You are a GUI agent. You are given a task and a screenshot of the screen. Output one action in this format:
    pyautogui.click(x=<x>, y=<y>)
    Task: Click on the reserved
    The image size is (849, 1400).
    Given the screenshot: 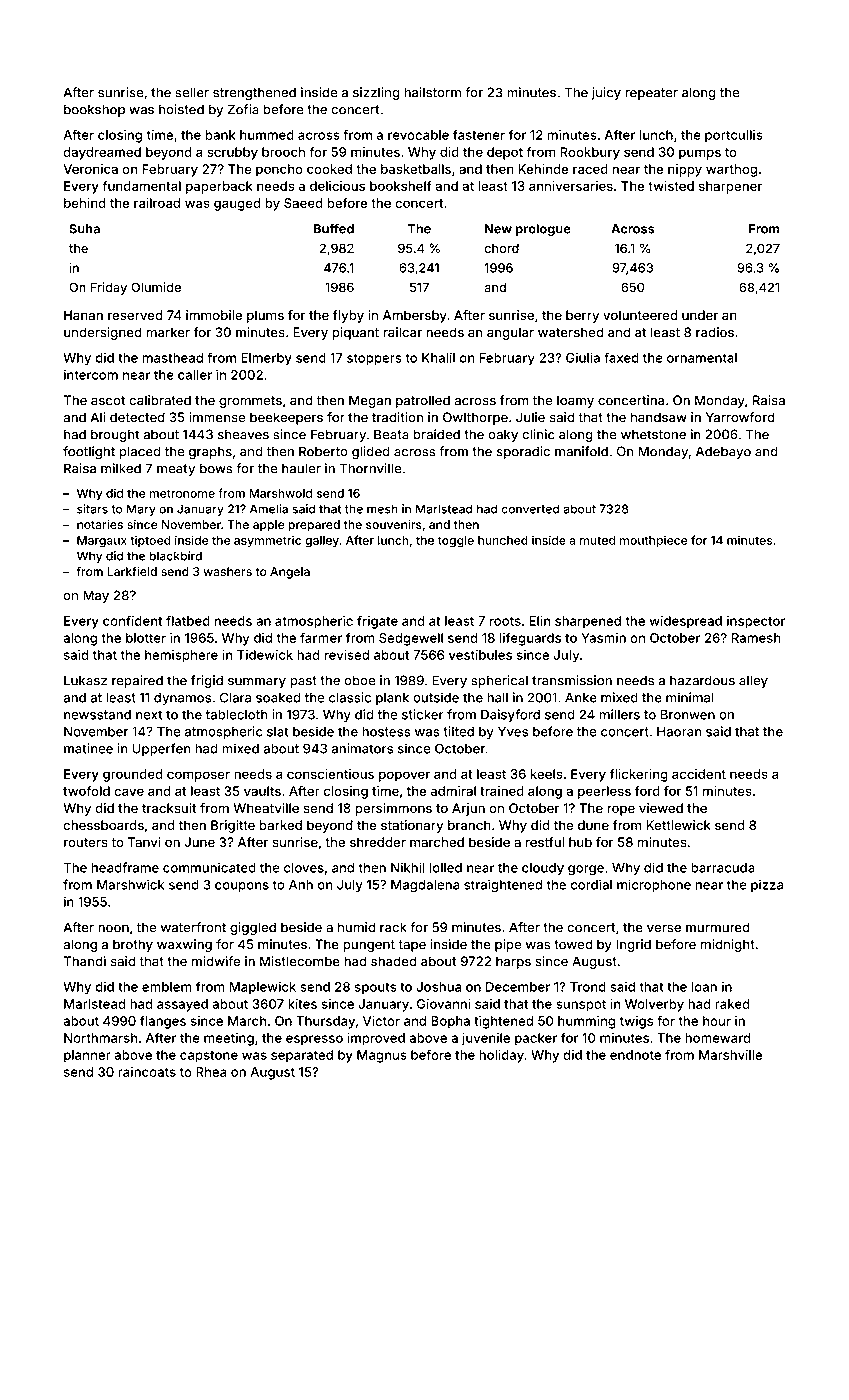 What is the action you would take?
    pyautogui.click(x=135, y=315)
